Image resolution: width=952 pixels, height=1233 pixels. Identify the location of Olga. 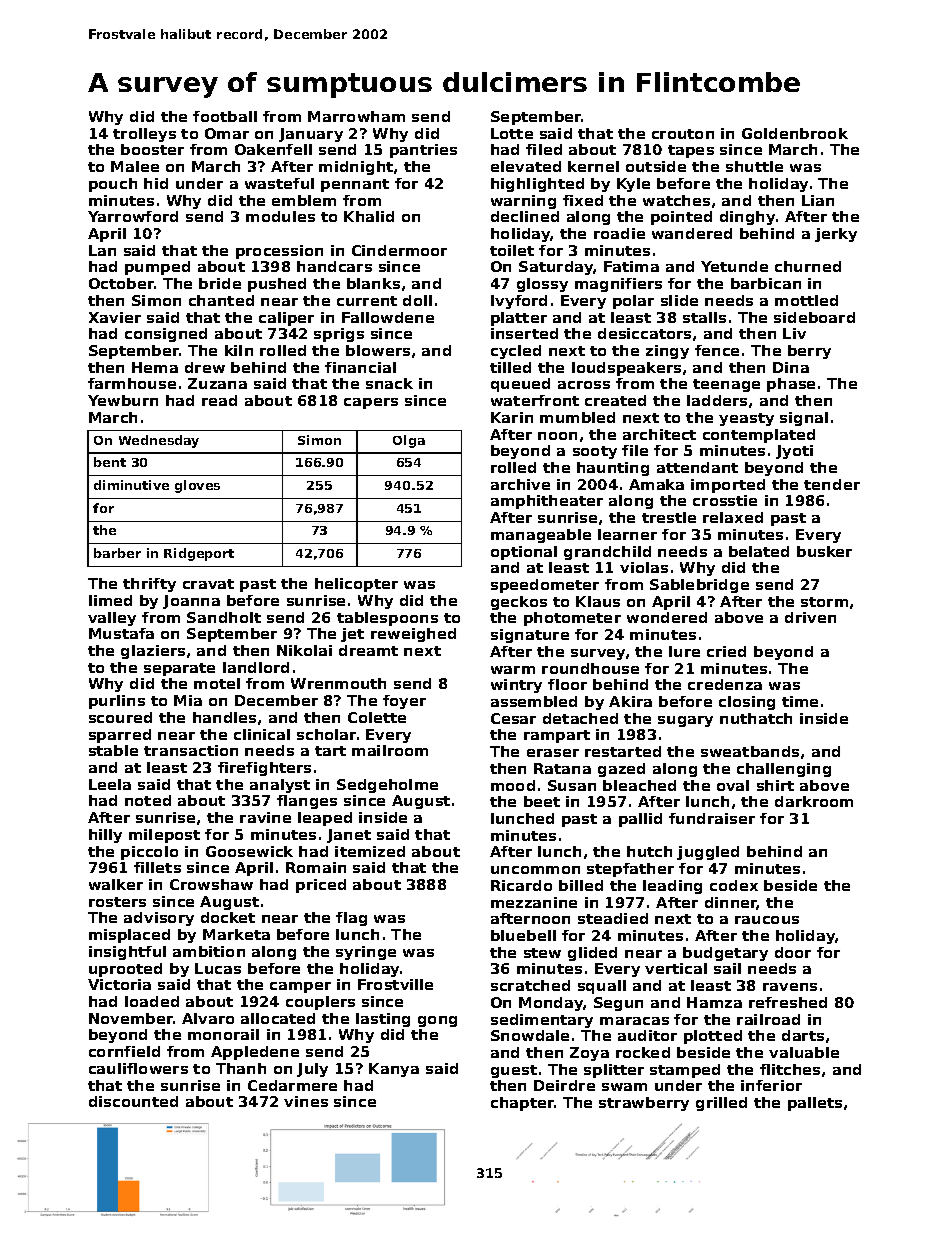
(409, 441).
